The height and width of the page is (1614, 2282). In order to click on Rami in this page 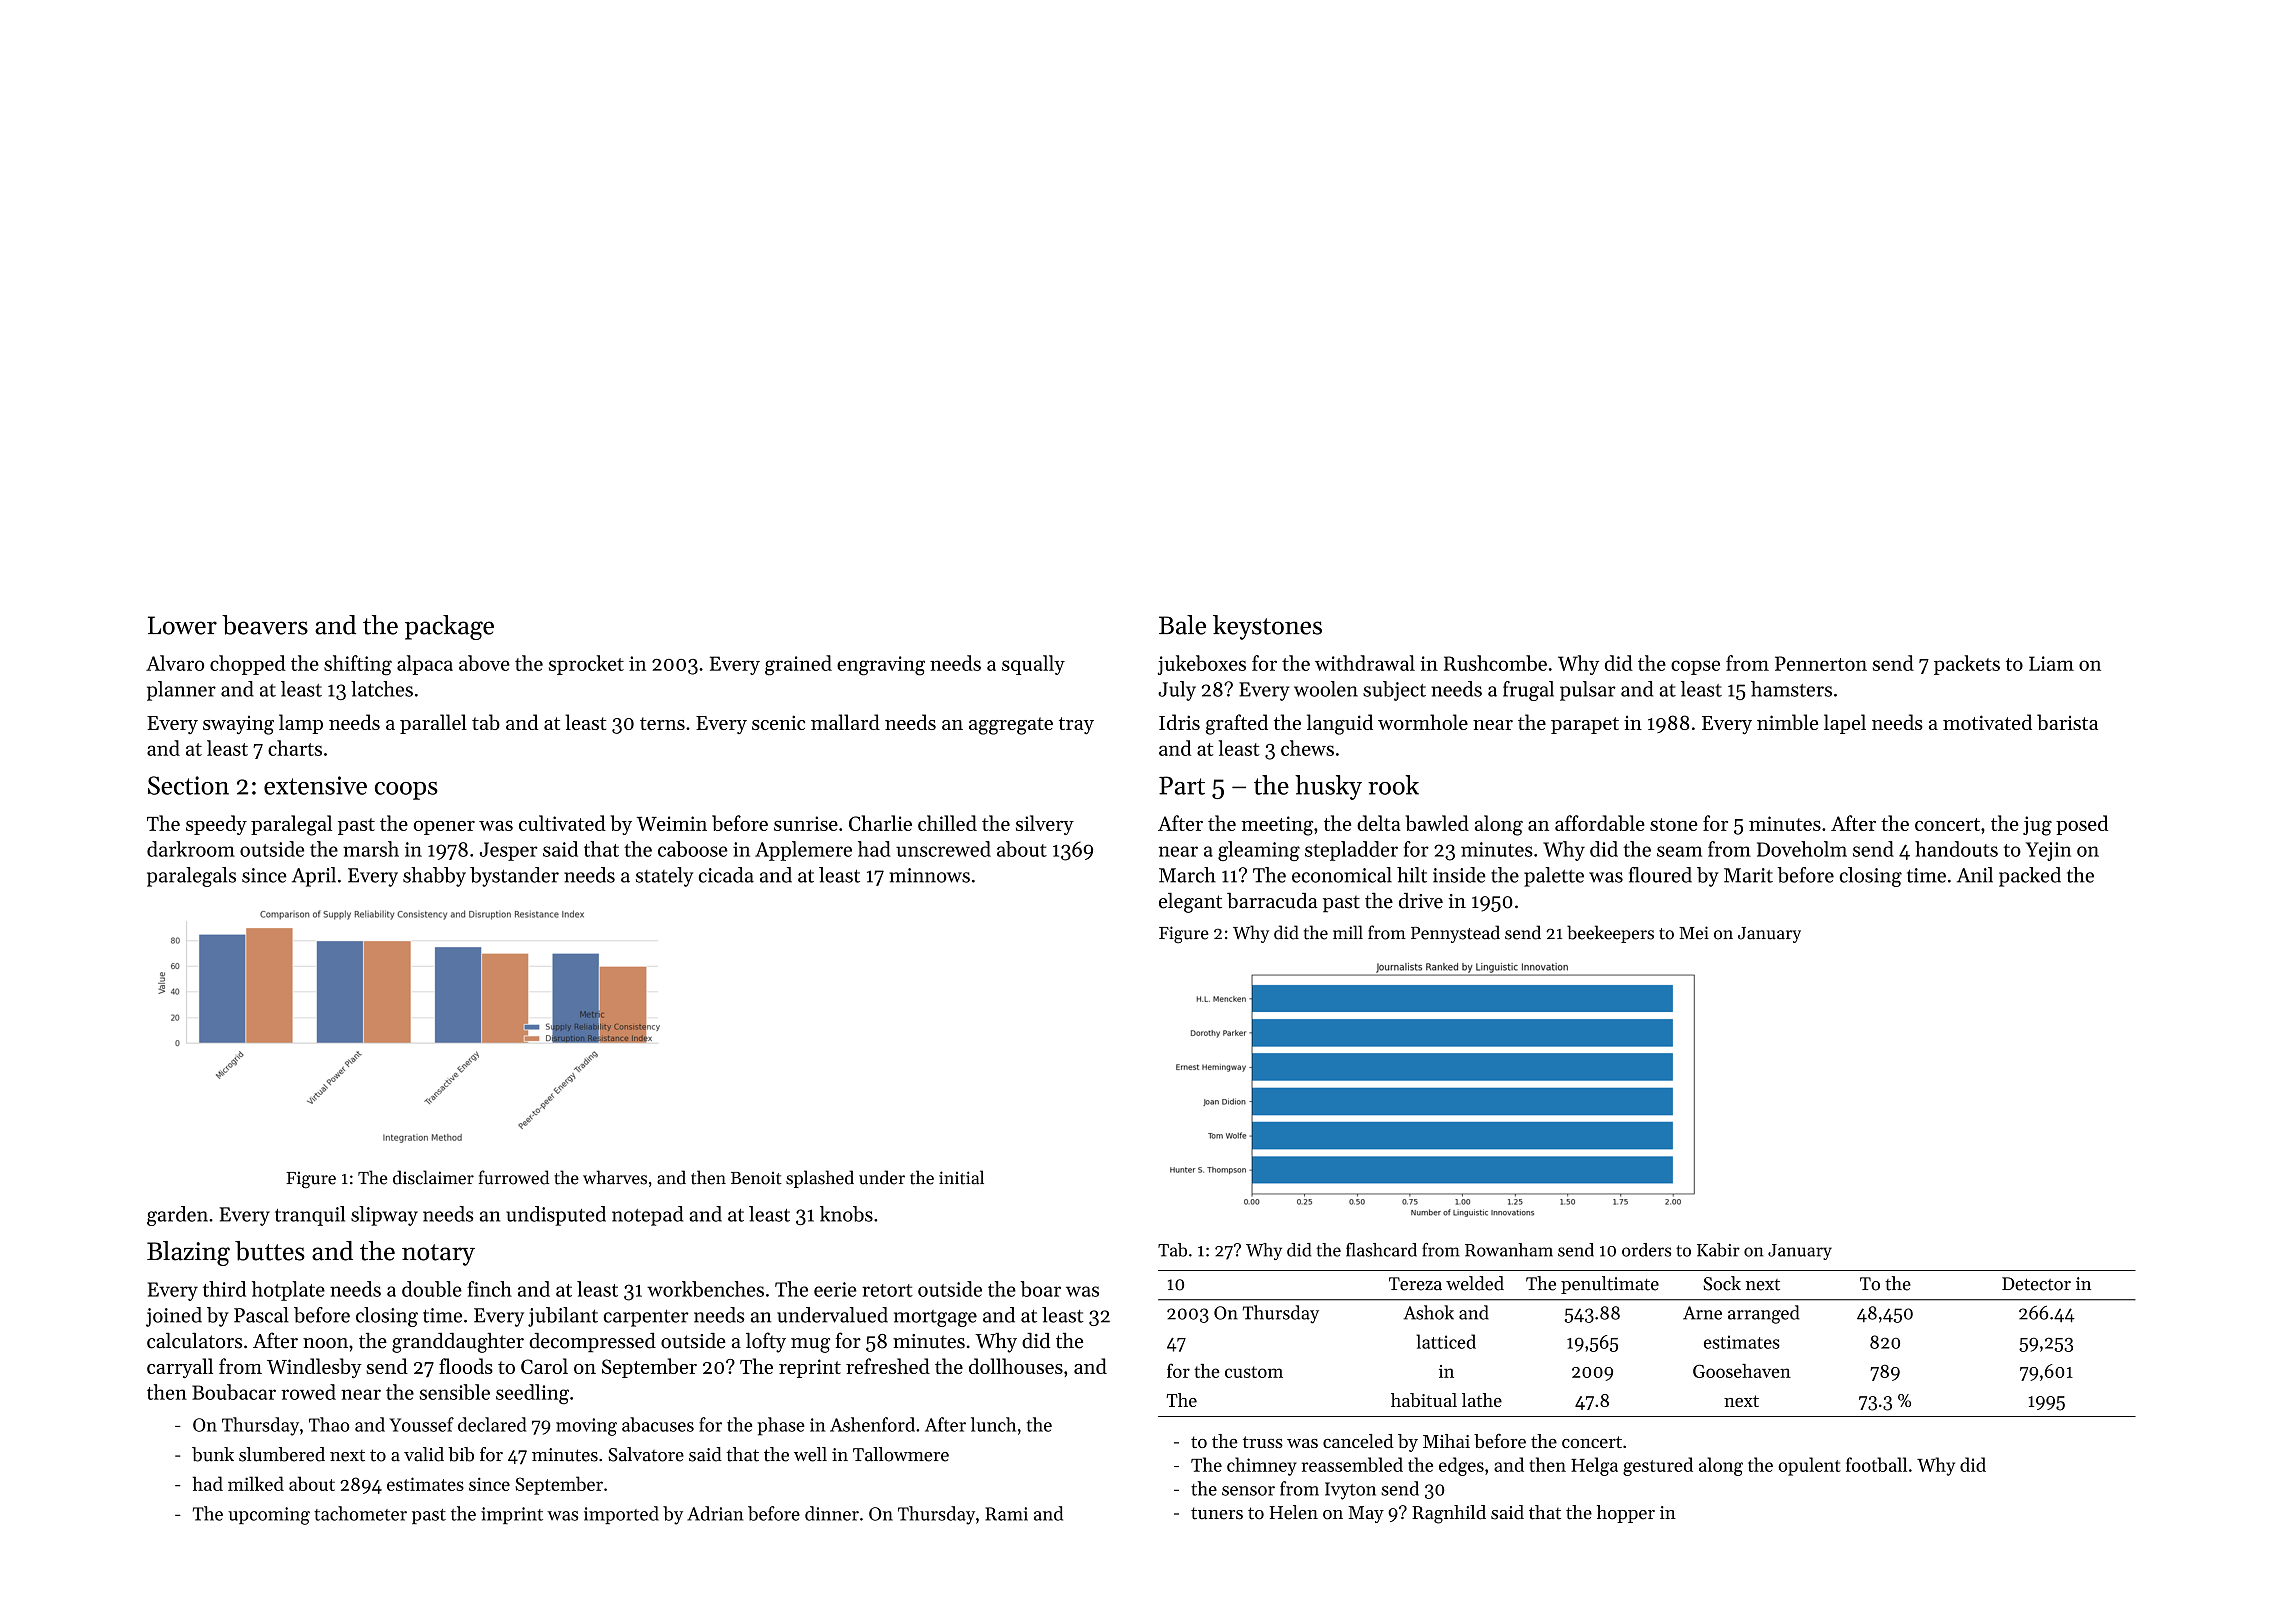, I will do `click(1006, 1514)`.
